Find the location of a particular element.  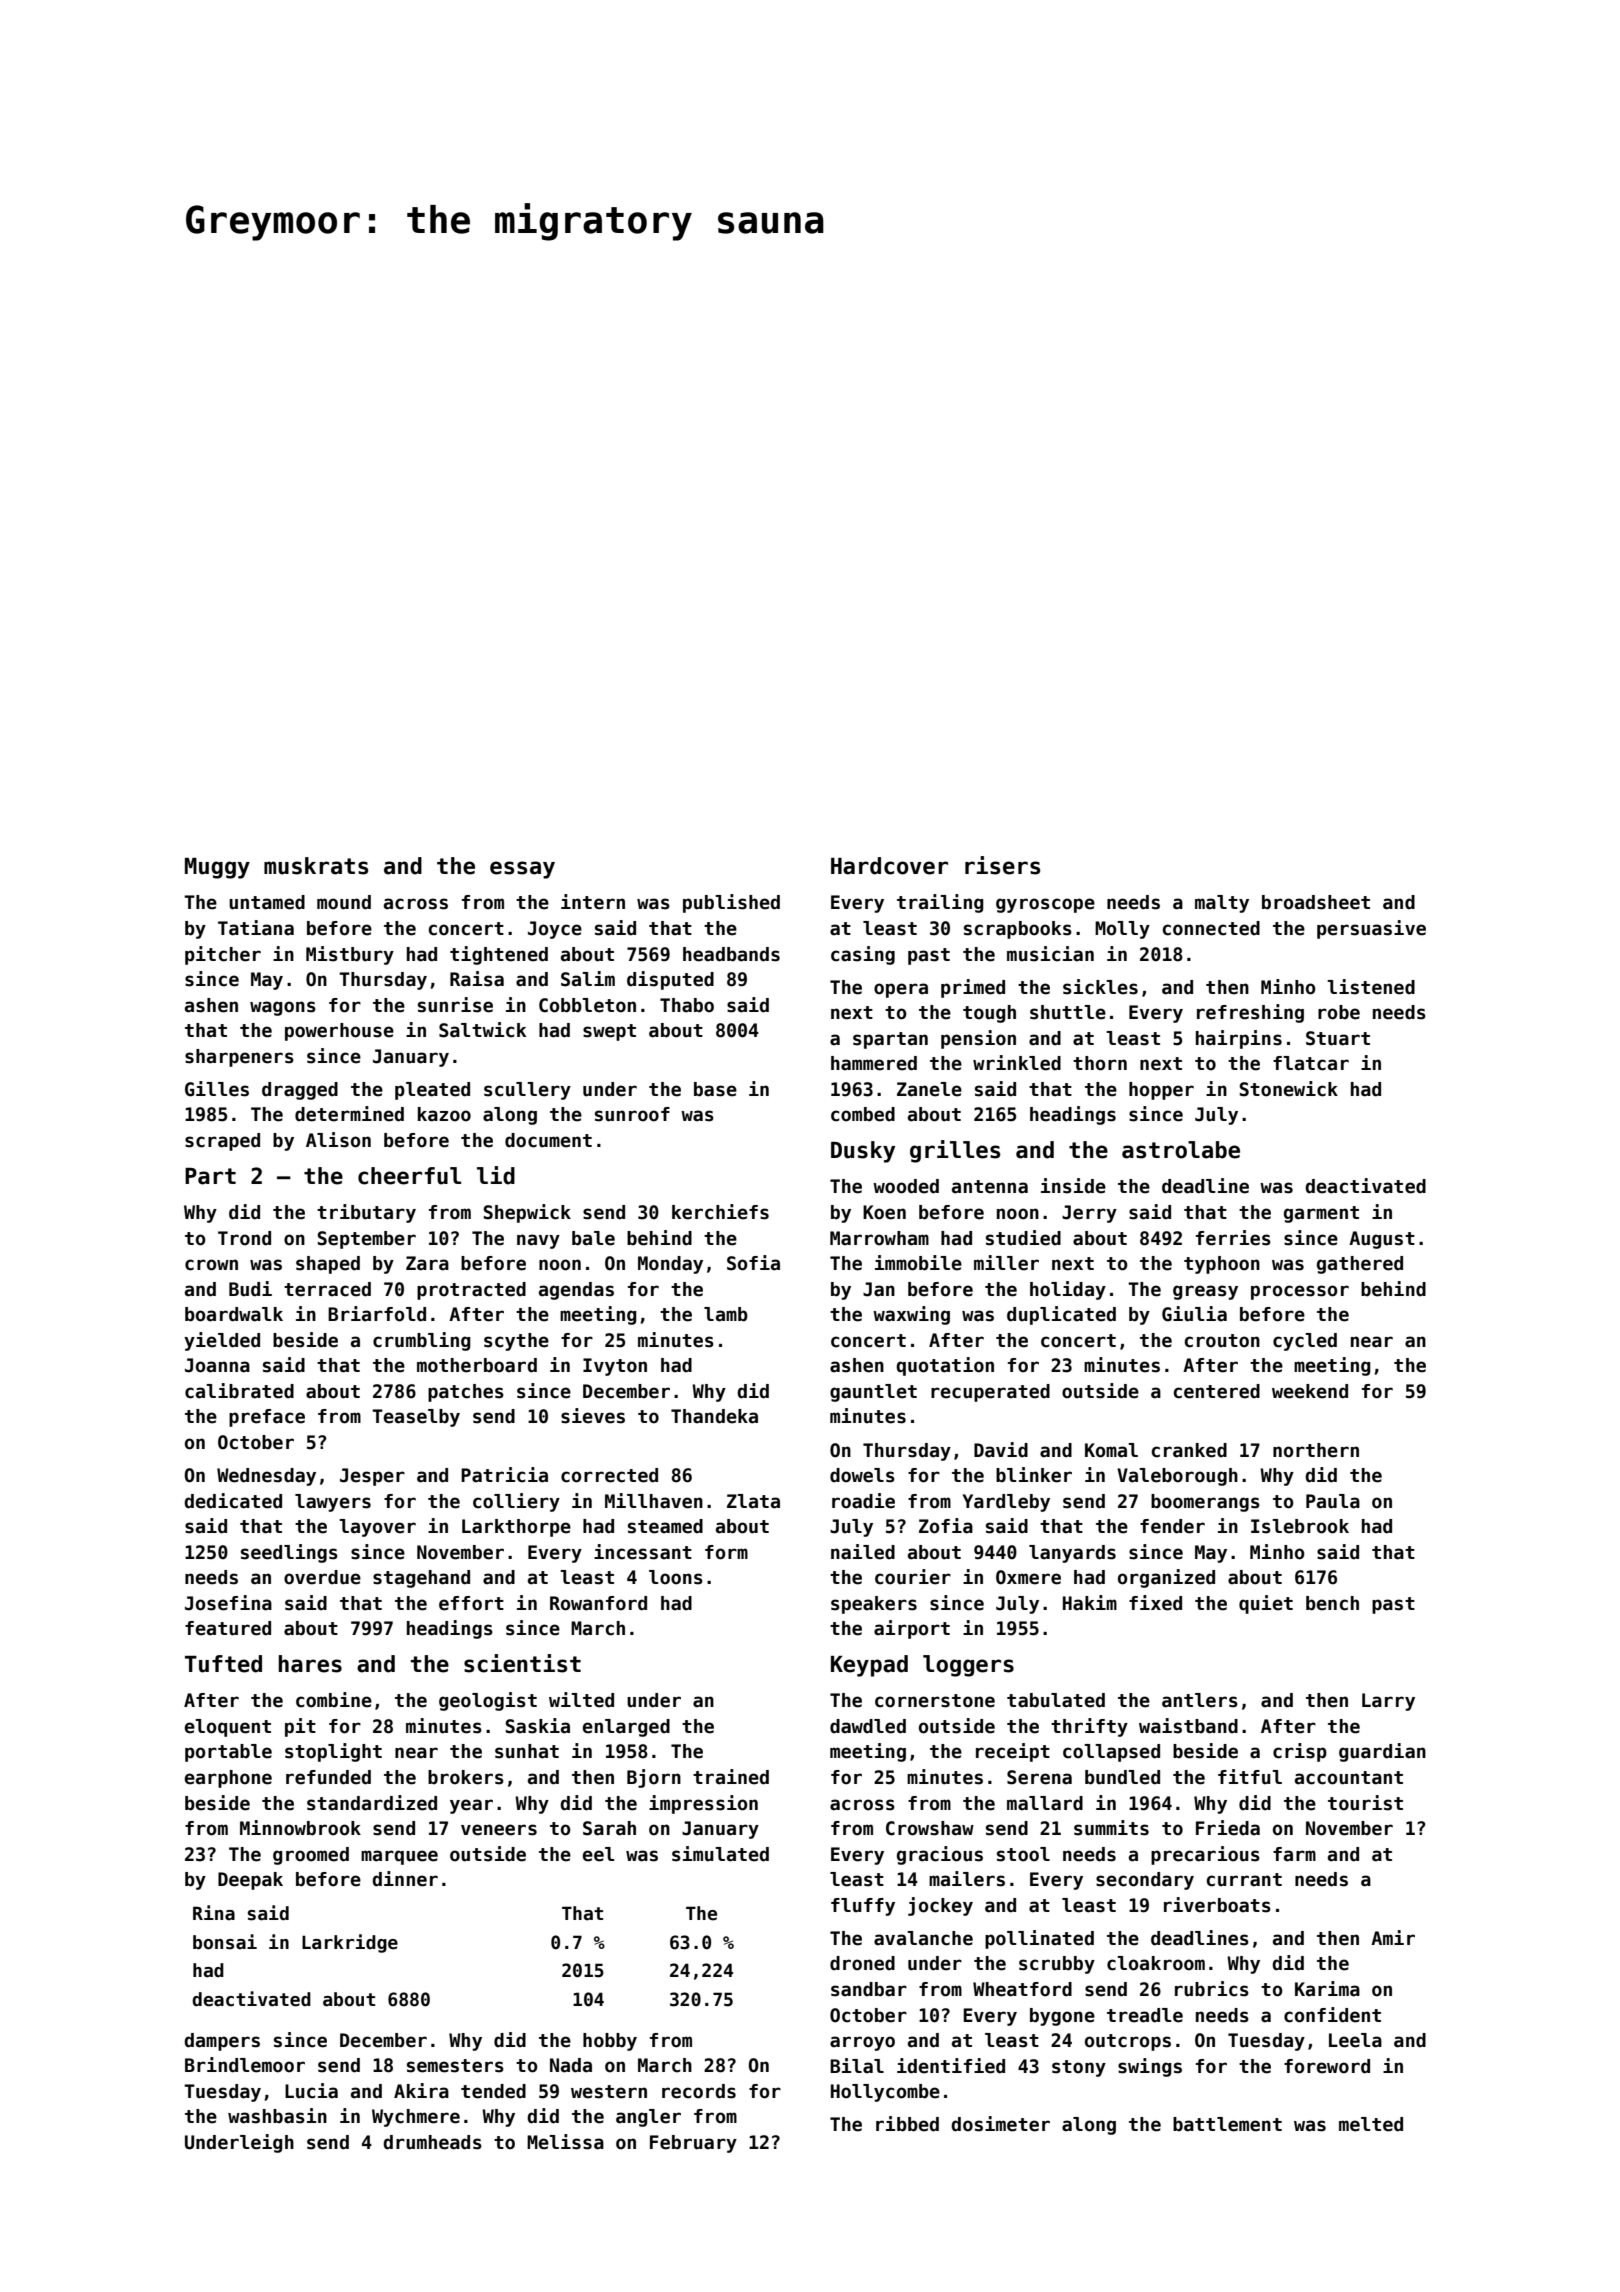

semesters is located at coordinates (455, 2066).
